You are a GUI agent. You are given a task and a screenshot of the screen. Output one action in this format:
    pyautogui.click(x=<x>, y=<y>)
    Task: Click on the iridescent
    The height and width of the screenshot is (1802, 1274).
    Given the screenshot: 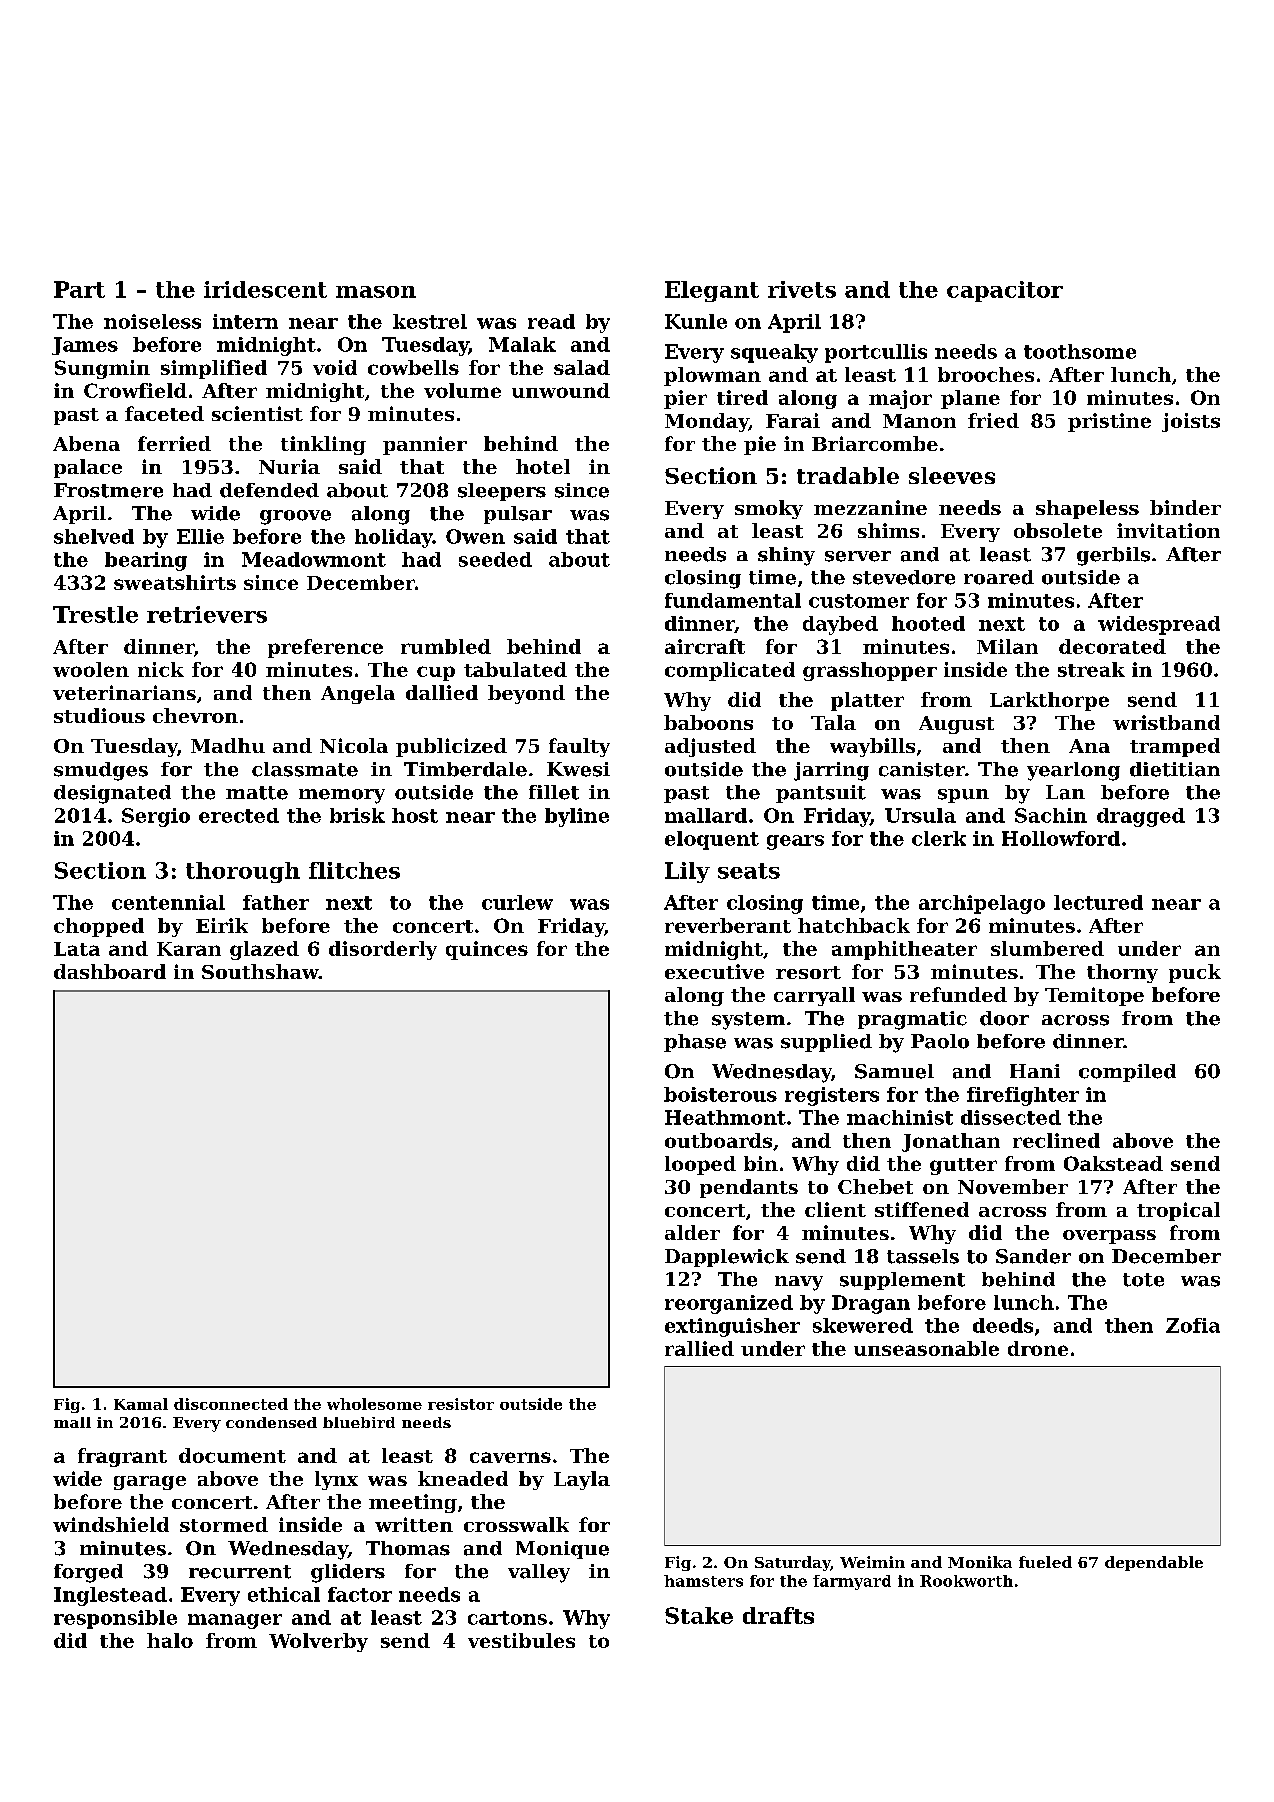 What is the action you would take?
    pyautogui.click(x=265, y=289)
